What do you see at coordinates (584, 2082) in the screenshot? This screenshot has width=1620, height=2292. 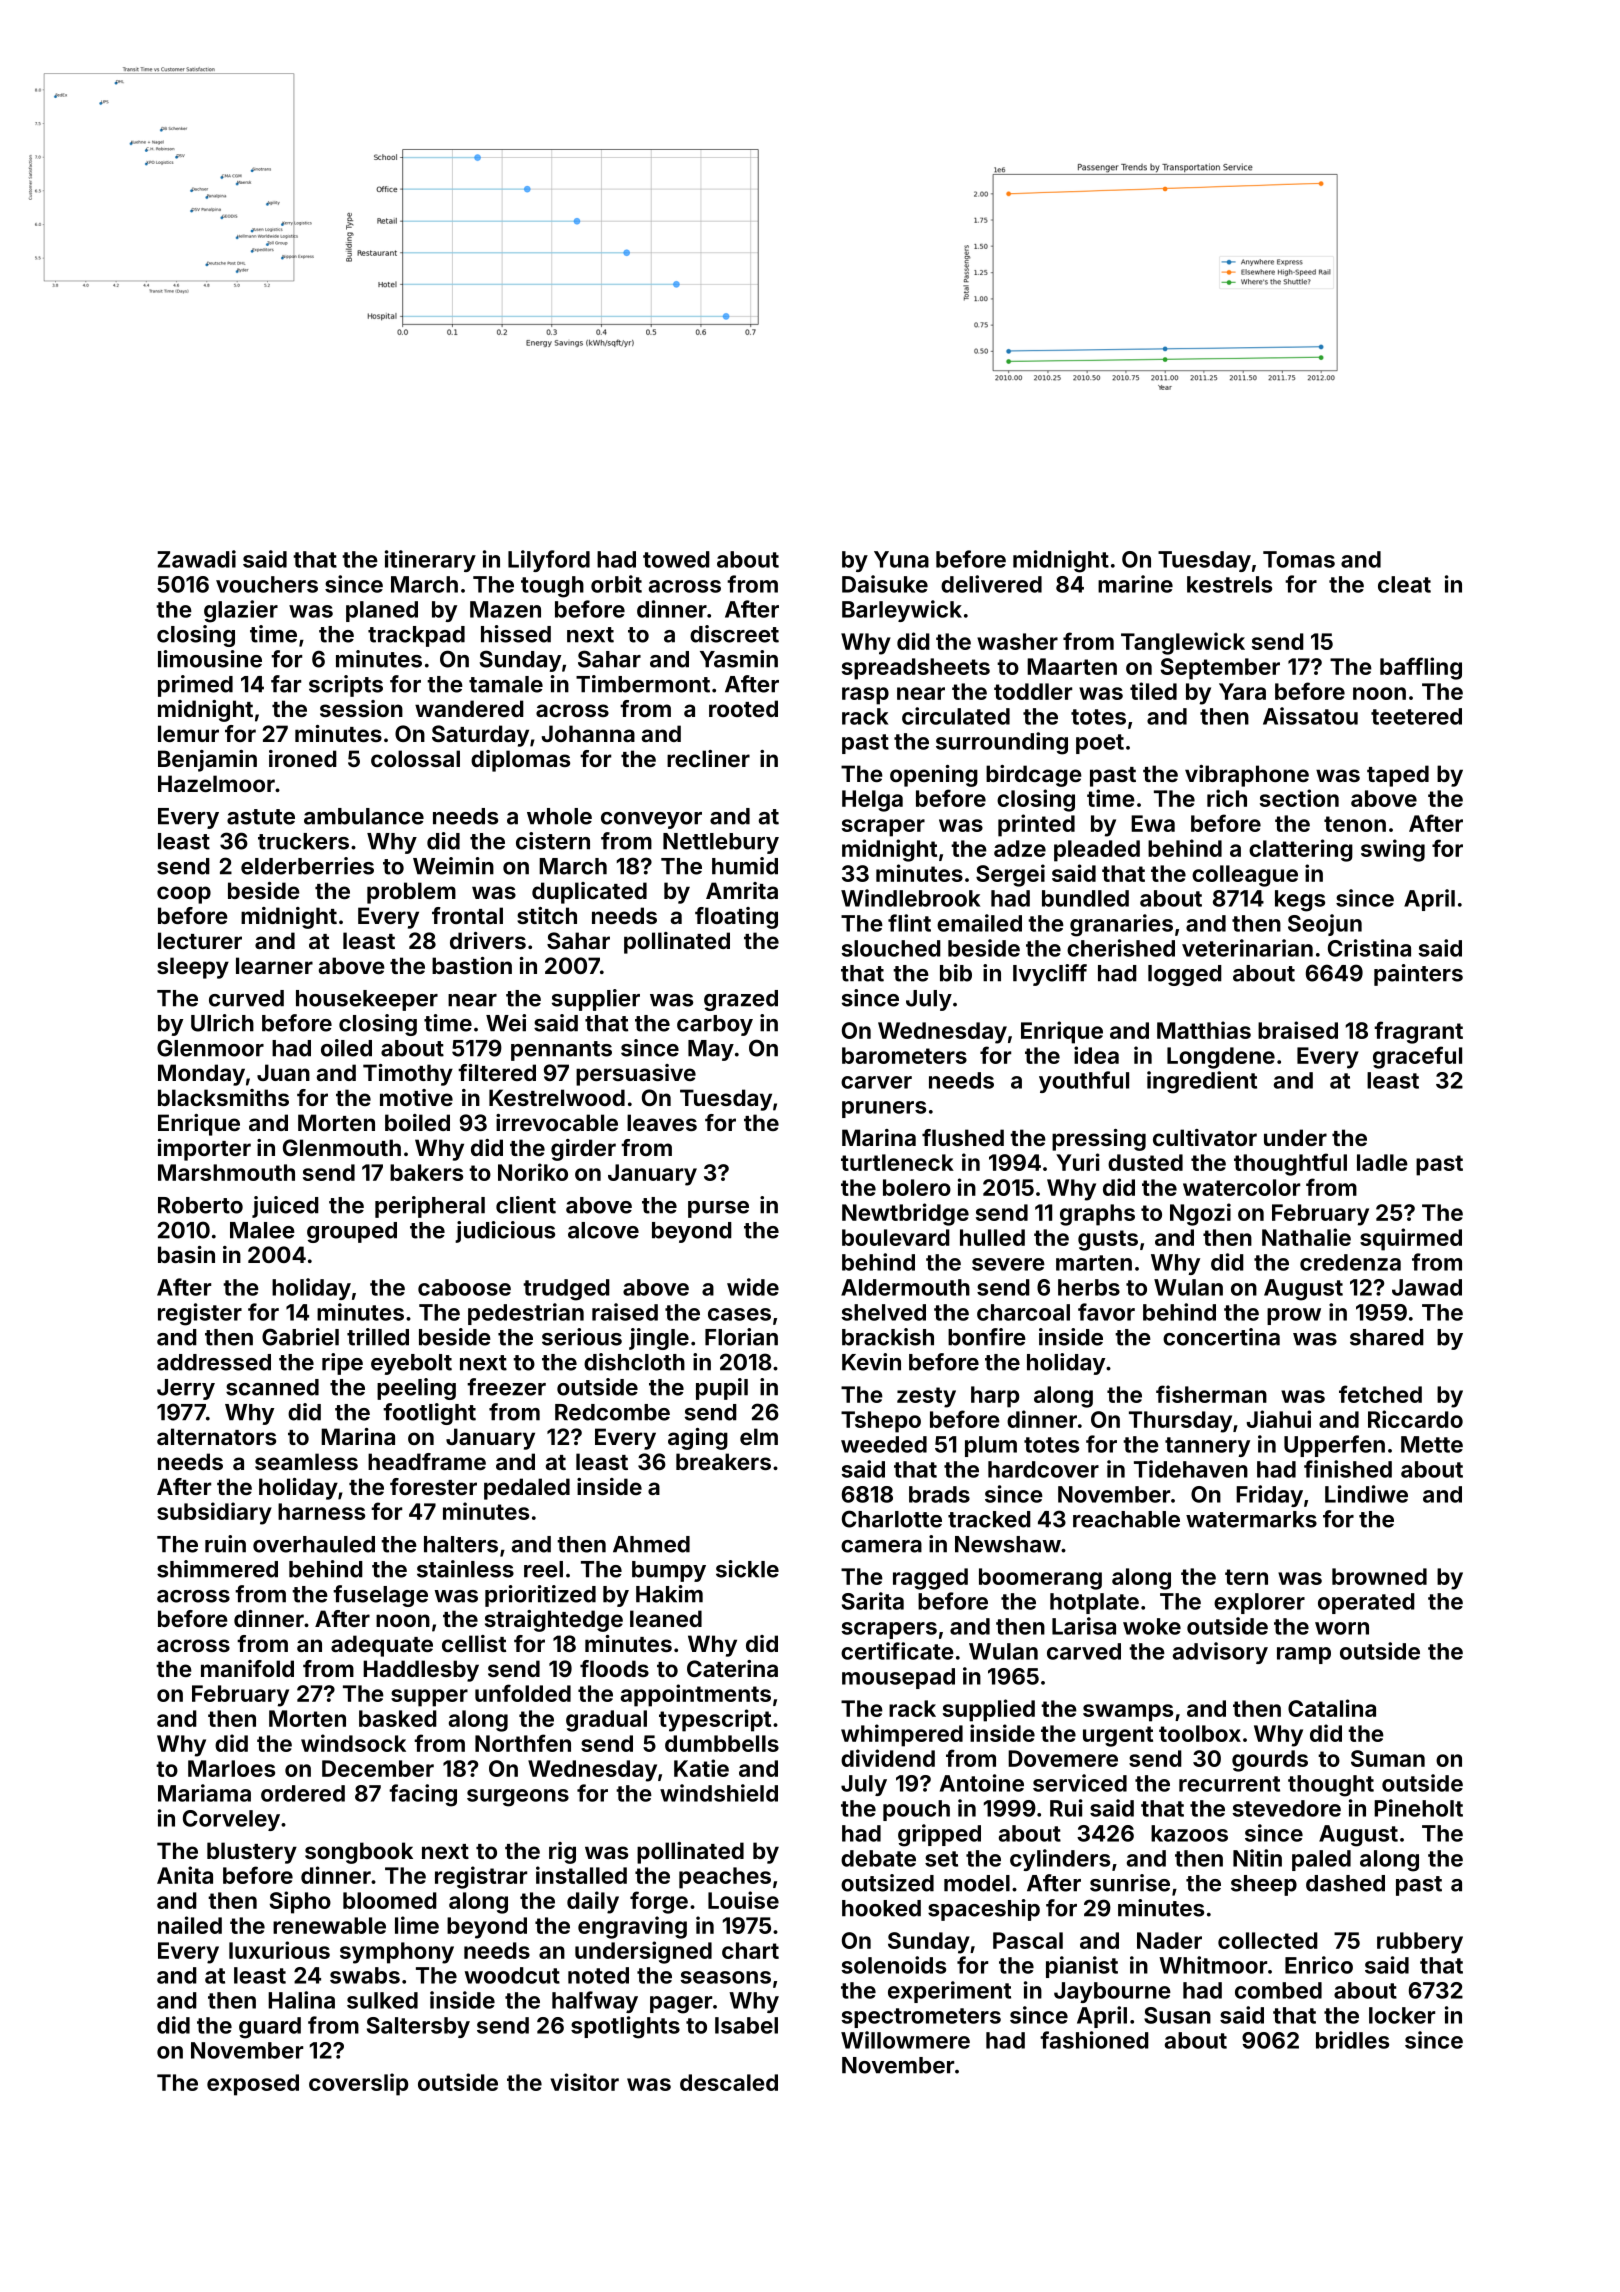 I see `visitor` at bounding box center [584, 2082].
